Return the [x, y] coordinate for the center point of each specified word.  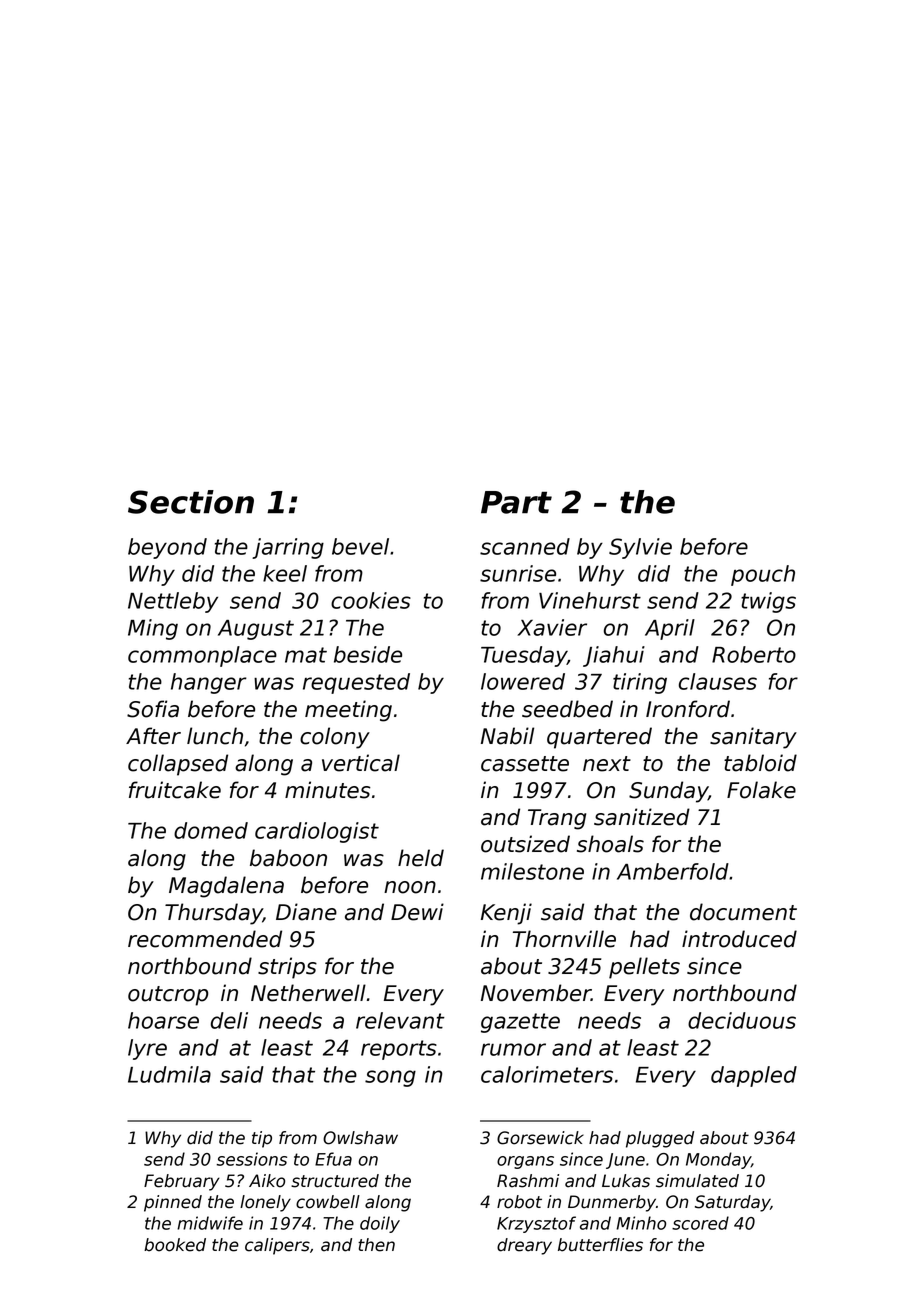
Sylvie [640, 548]
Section [191, 502]
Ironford [688, 709]
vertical [361, 763]
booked [175, 1245]
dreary [524, 1246]
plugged [660, 1139]
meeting [348, 711]
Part [516, 502]
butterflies [600, 1245]
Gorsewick [540, 1138]
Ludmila [169, 1074]
